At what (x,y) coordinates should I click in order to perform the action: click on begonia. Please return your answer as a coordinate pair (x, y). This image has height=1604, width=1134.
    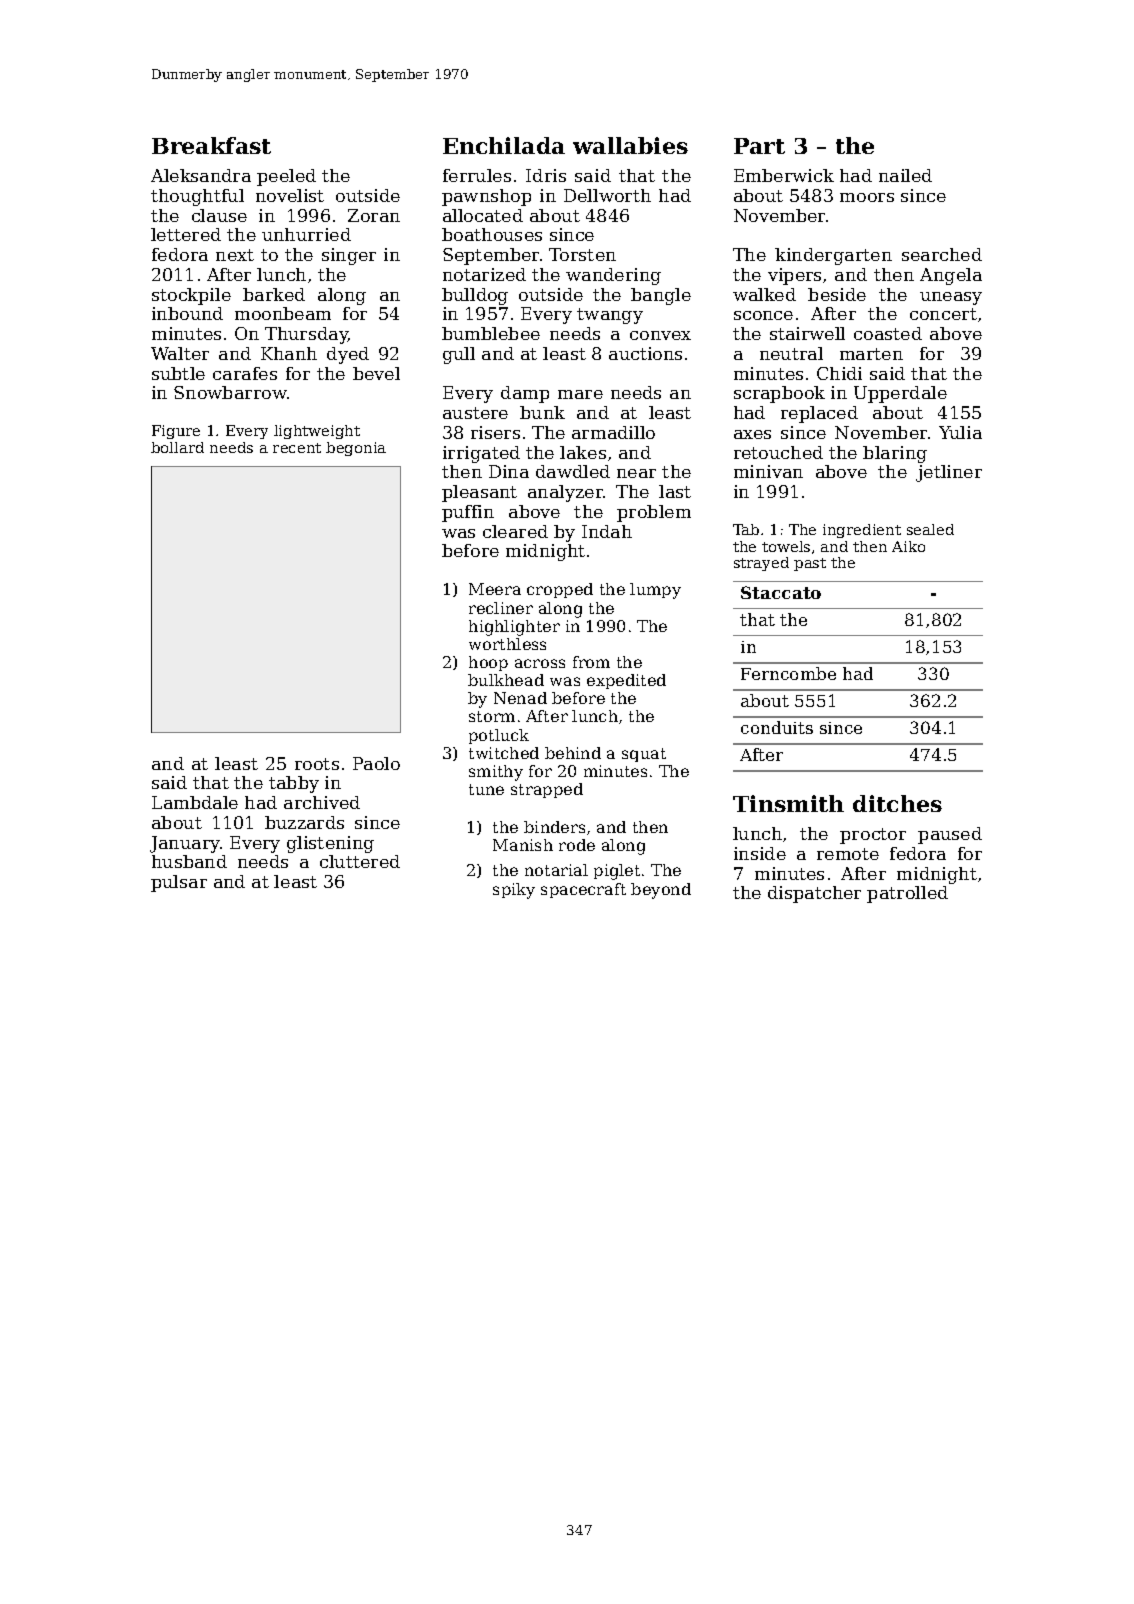
    Looking at the image, I should click on (356, 449).
